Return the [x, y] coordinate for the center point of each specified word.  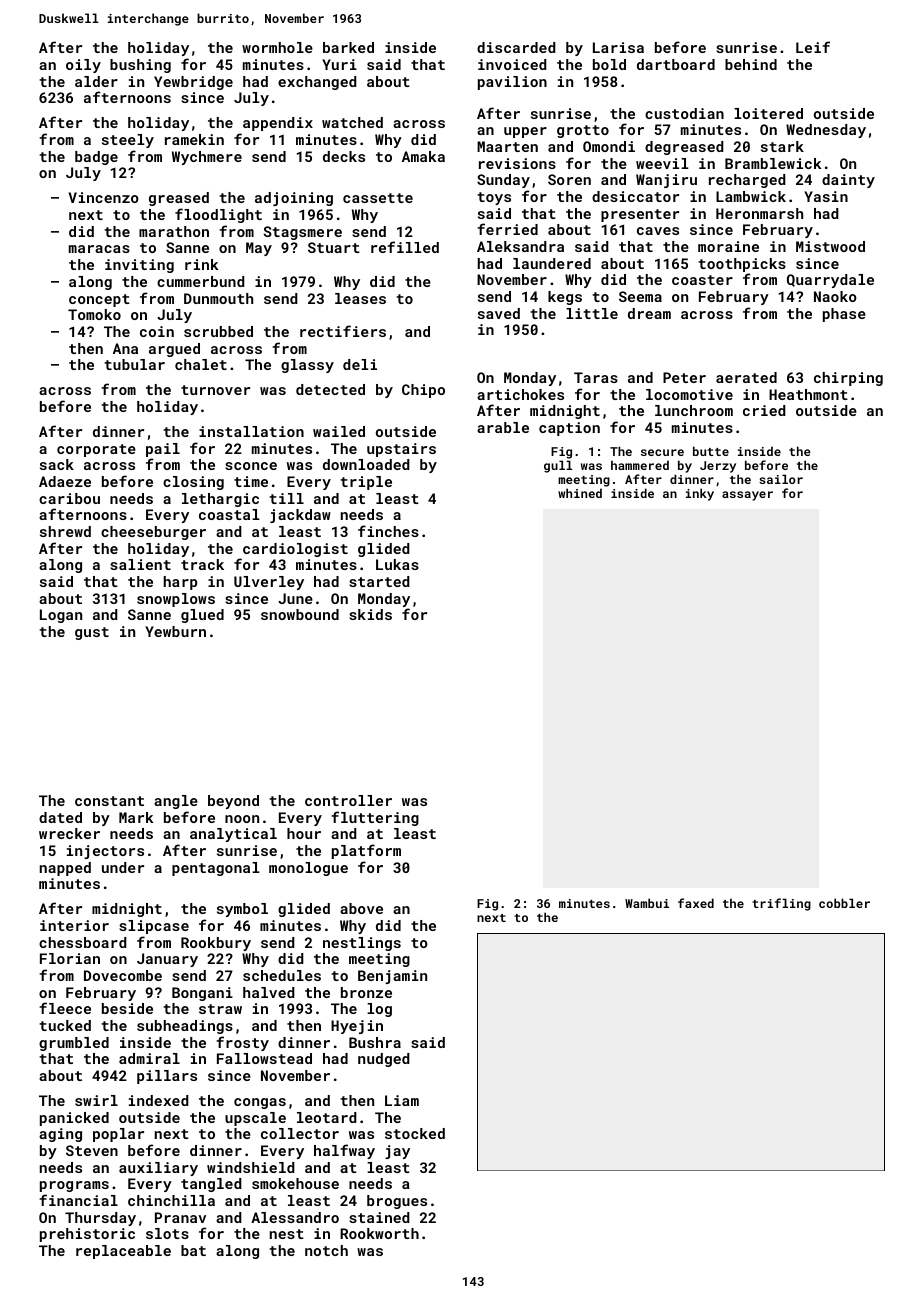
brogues [397, 1202]
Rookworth [379, 1233]
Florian [70, 958]
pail [163, 450]
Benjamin [392, 977]
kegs [565, 298]
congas [260, 1103]
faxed [696, 903]
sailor [781, 479]
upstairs [401, 450]
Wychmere [207, 158]
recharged [747, 181]
